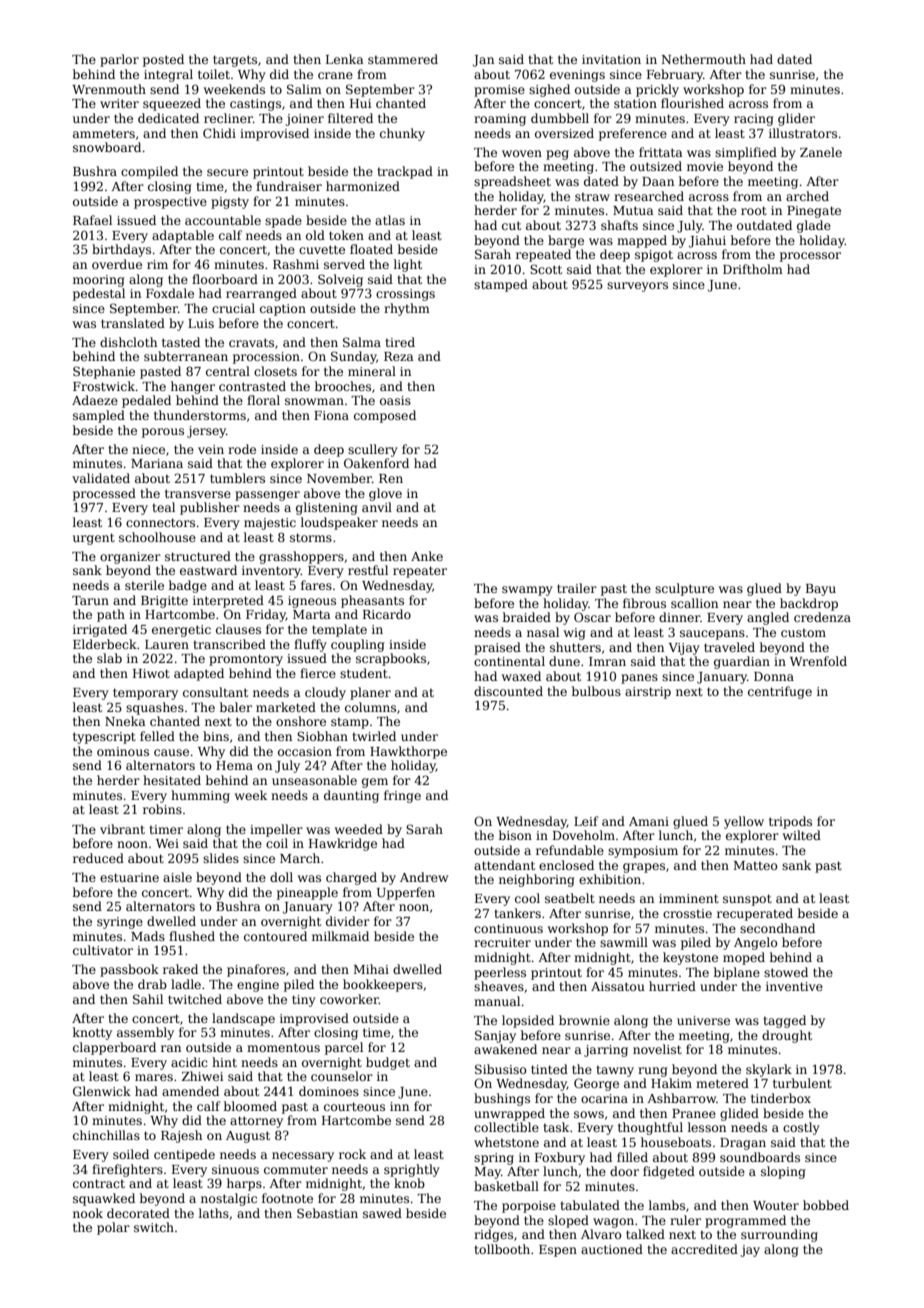  What do you see at coordinates (250, 1106) in the page?
I see `bloomed` at bounding box center [250, 1106].
